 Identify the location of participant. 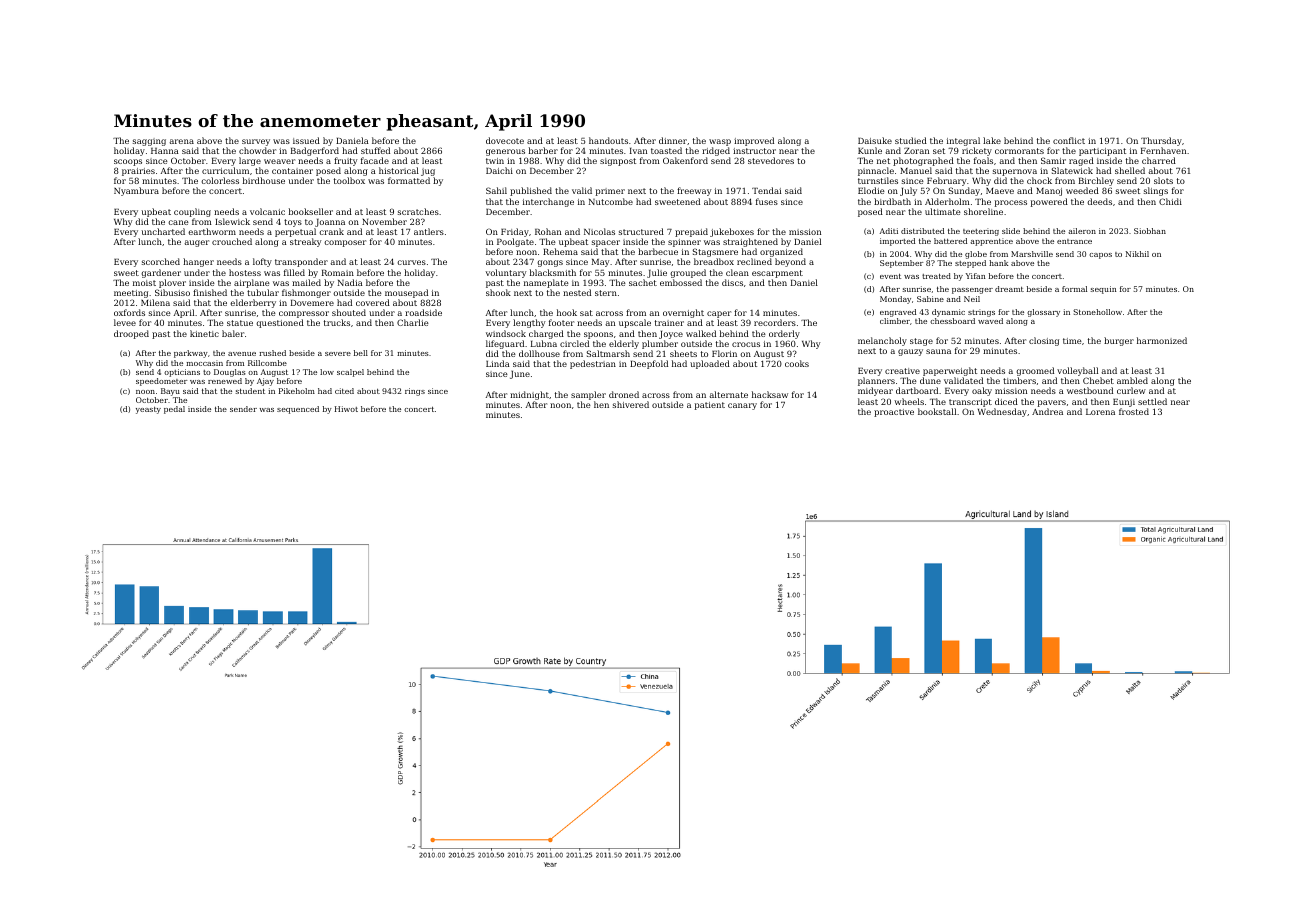
(1102, 152).
